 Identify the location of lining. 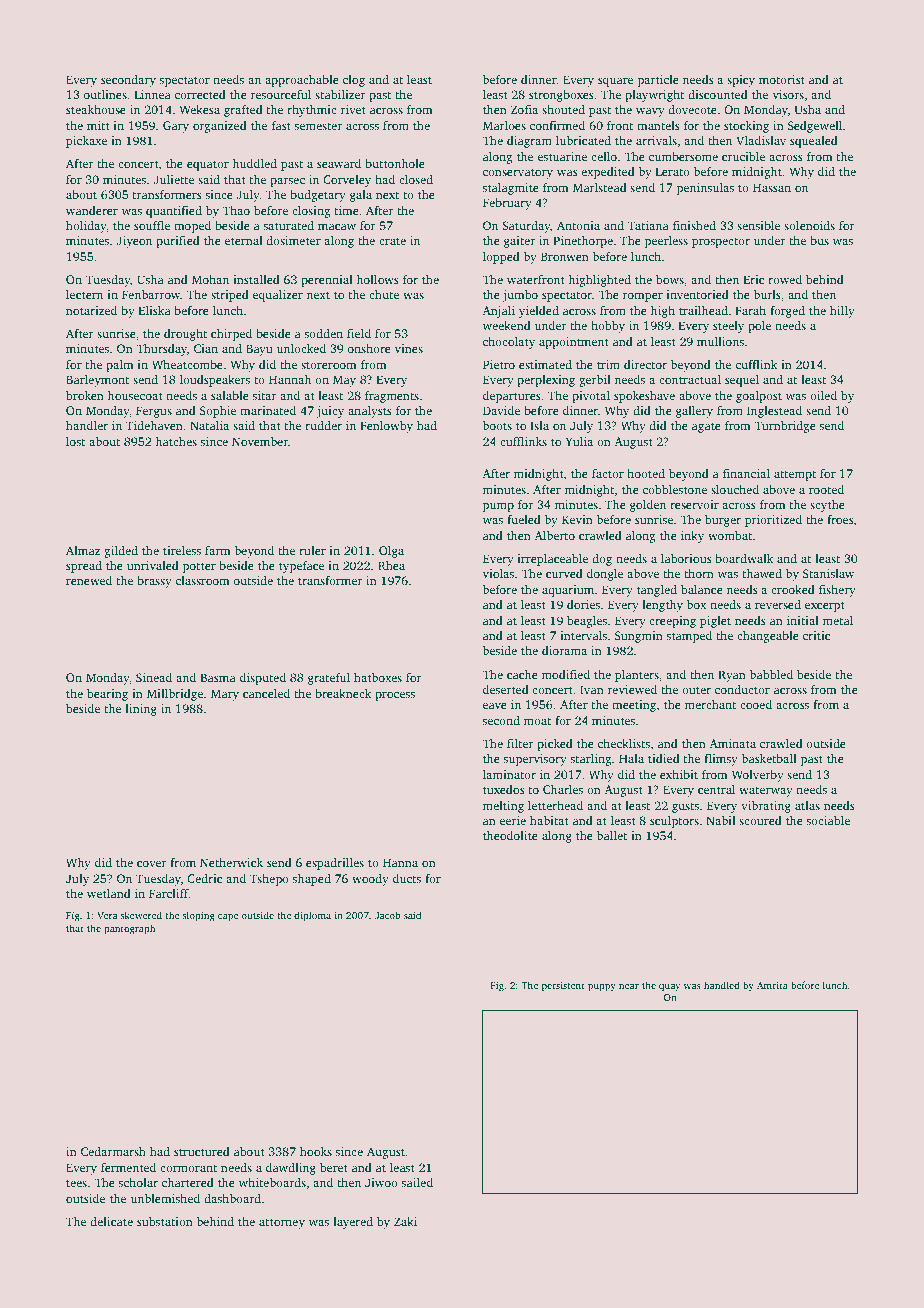
(141, 710).
